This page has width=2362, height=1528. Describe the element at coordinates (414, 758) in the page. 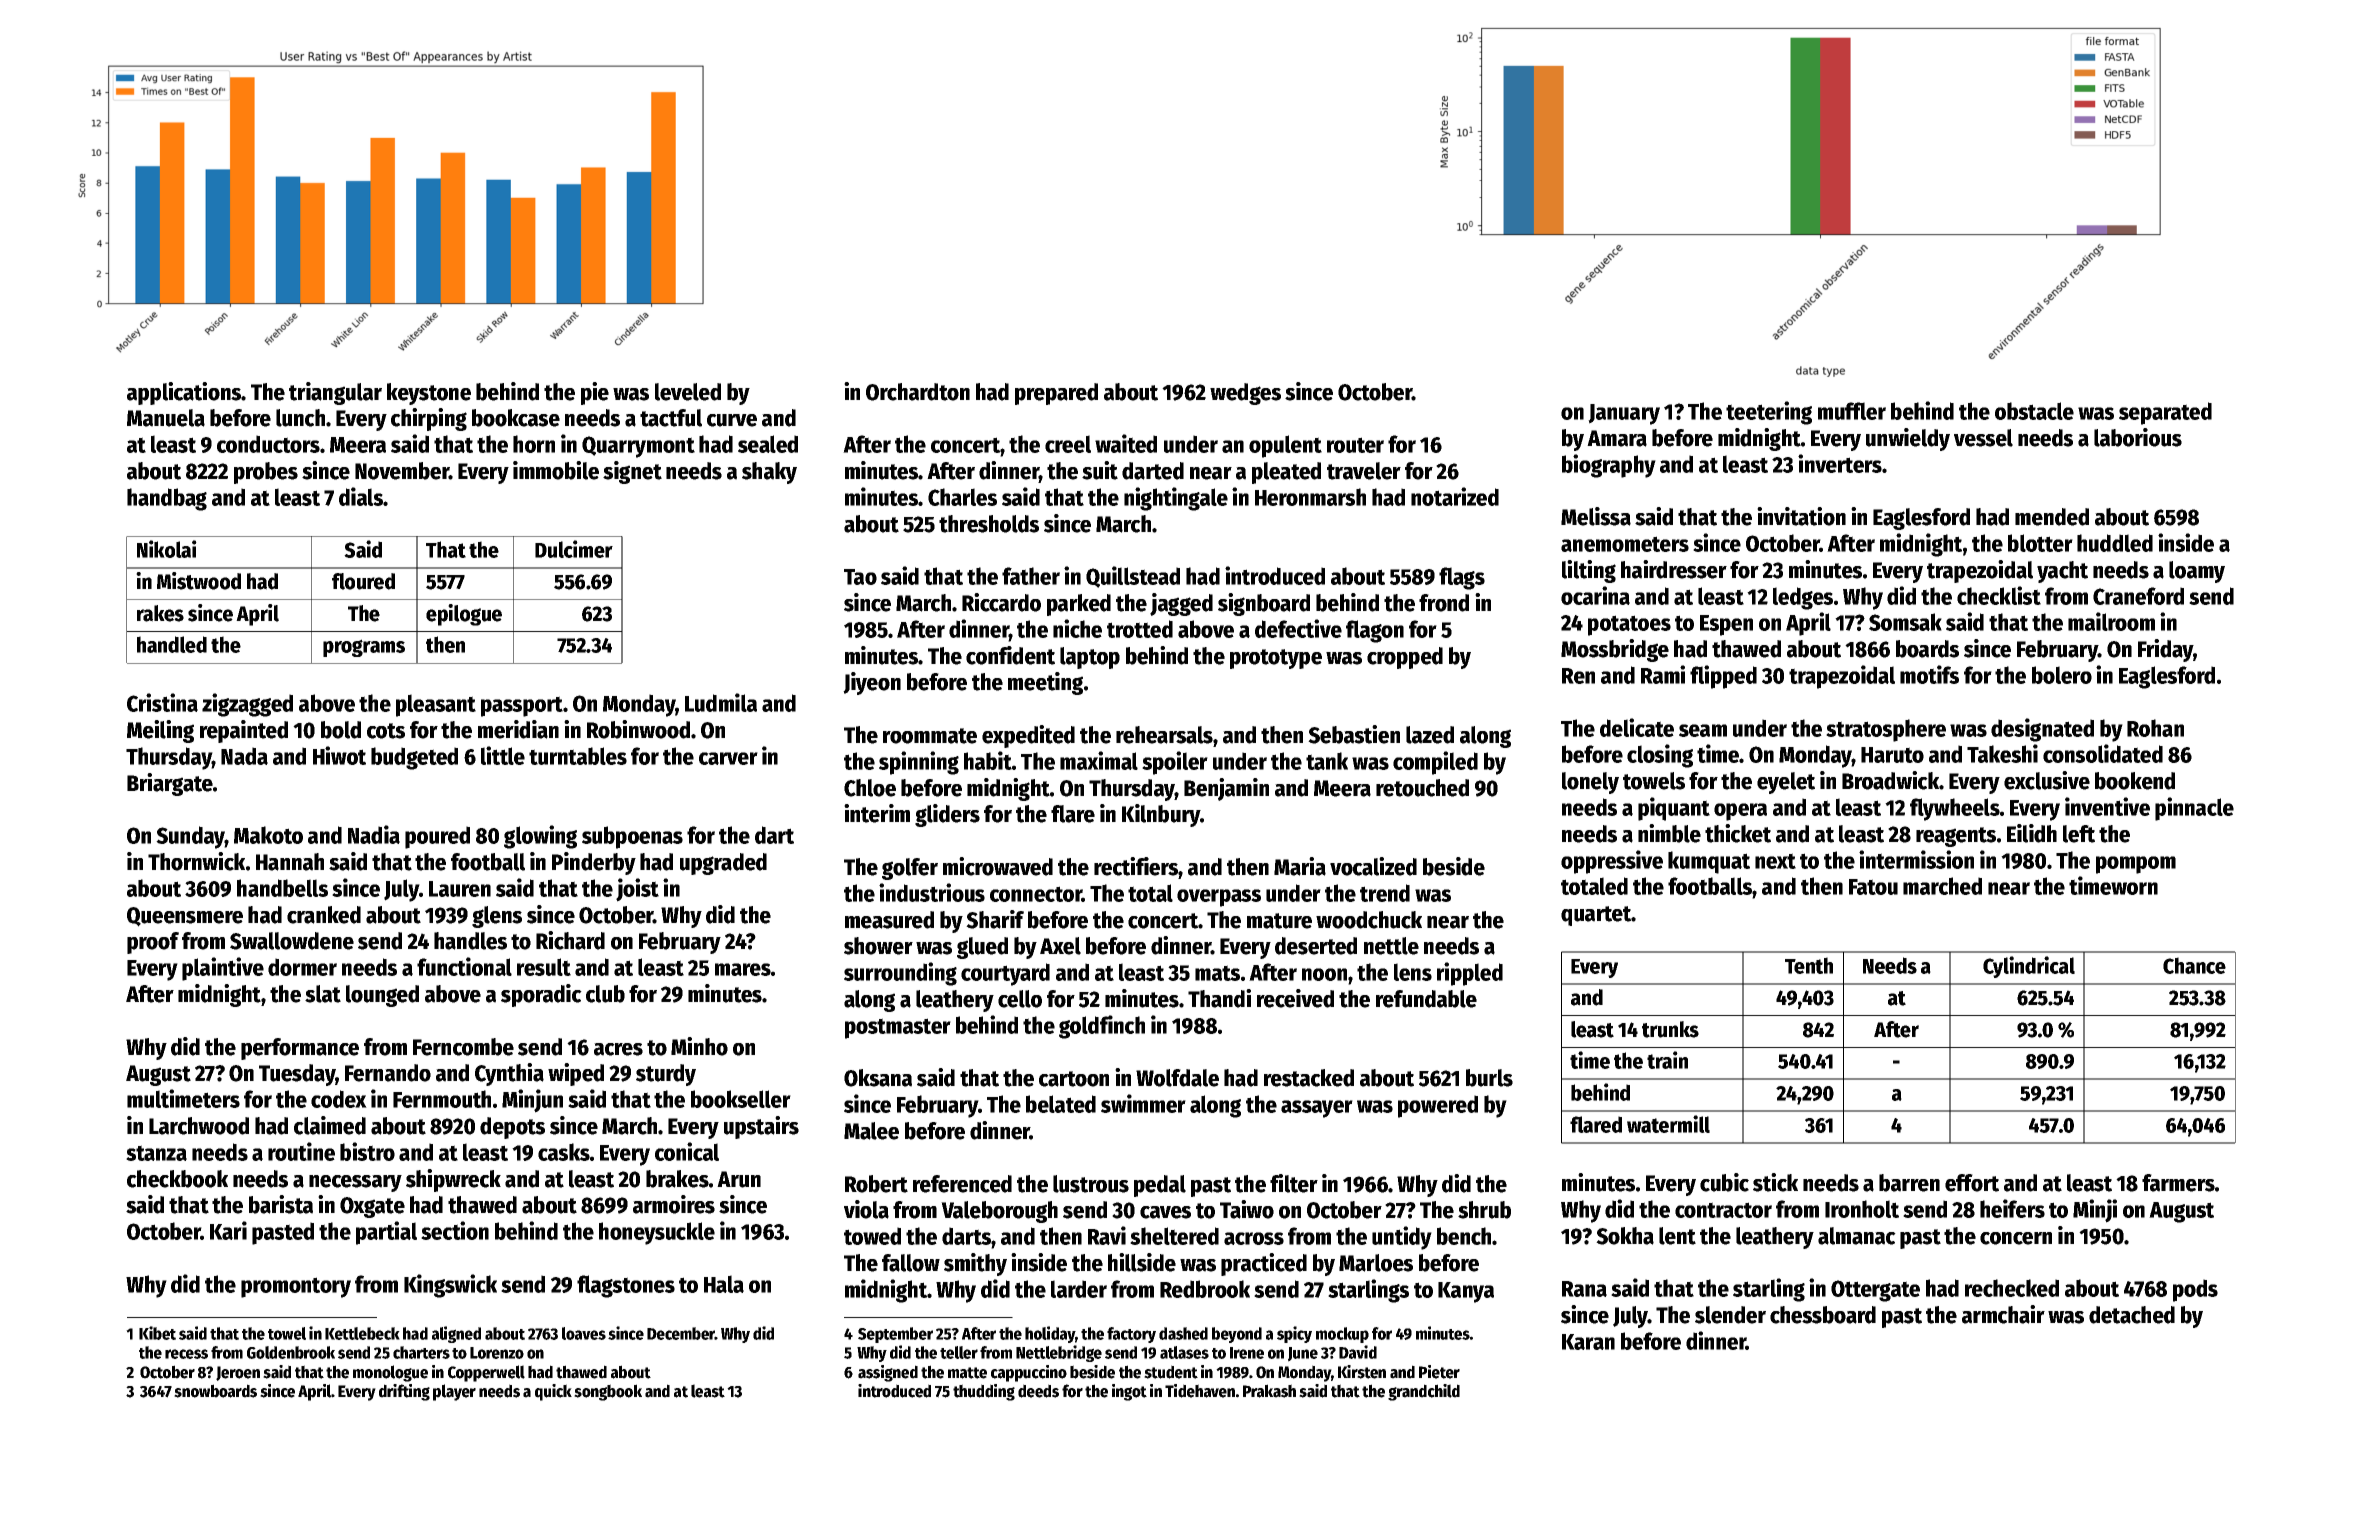

I see `budgeted` at that location.
